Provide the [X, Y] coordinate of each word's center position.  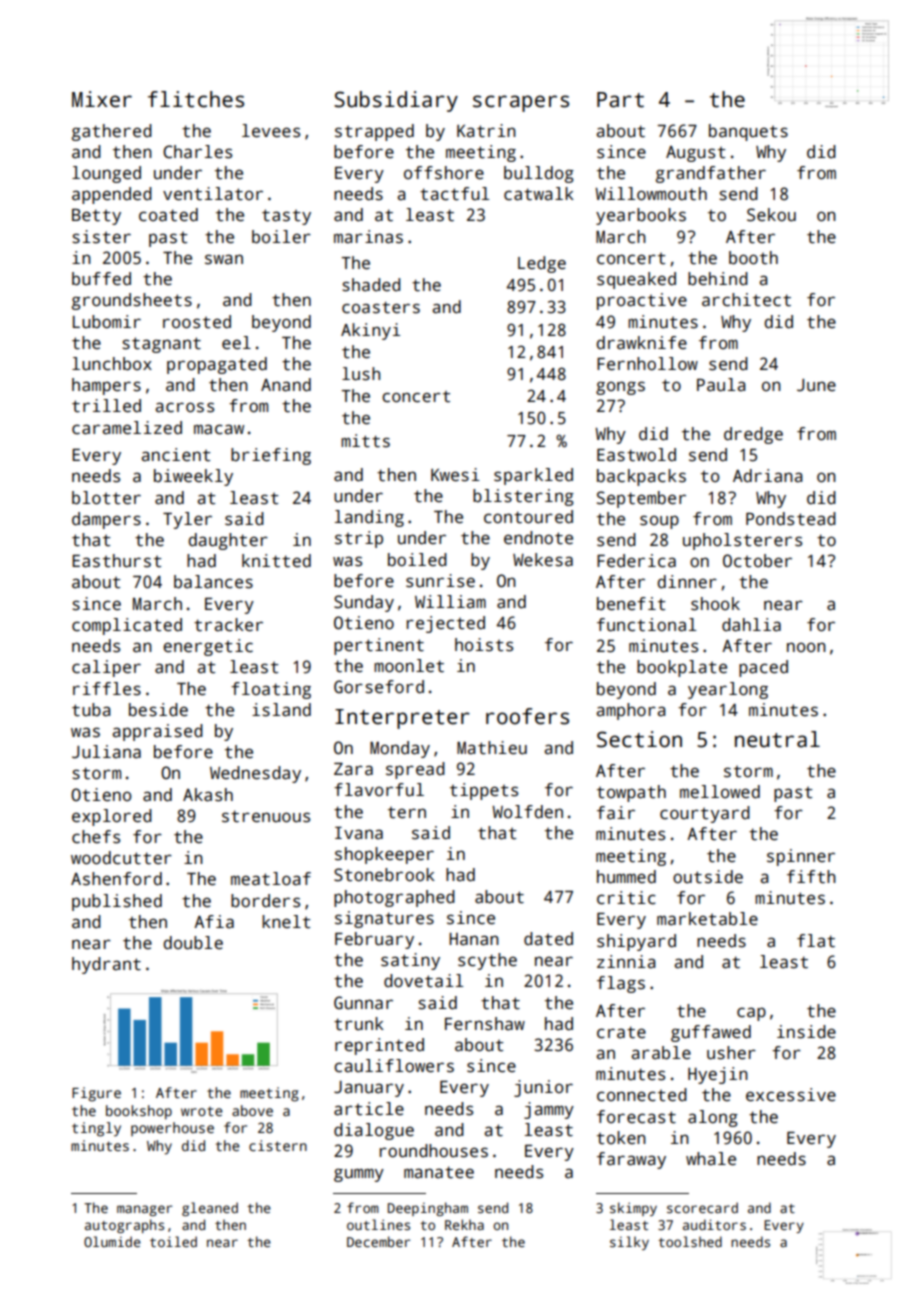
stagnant [161, 345]
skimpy [633, 1209]
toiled [173, 1241]
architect [746, 300]
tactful [455, 194]
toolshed [690, 1241]
